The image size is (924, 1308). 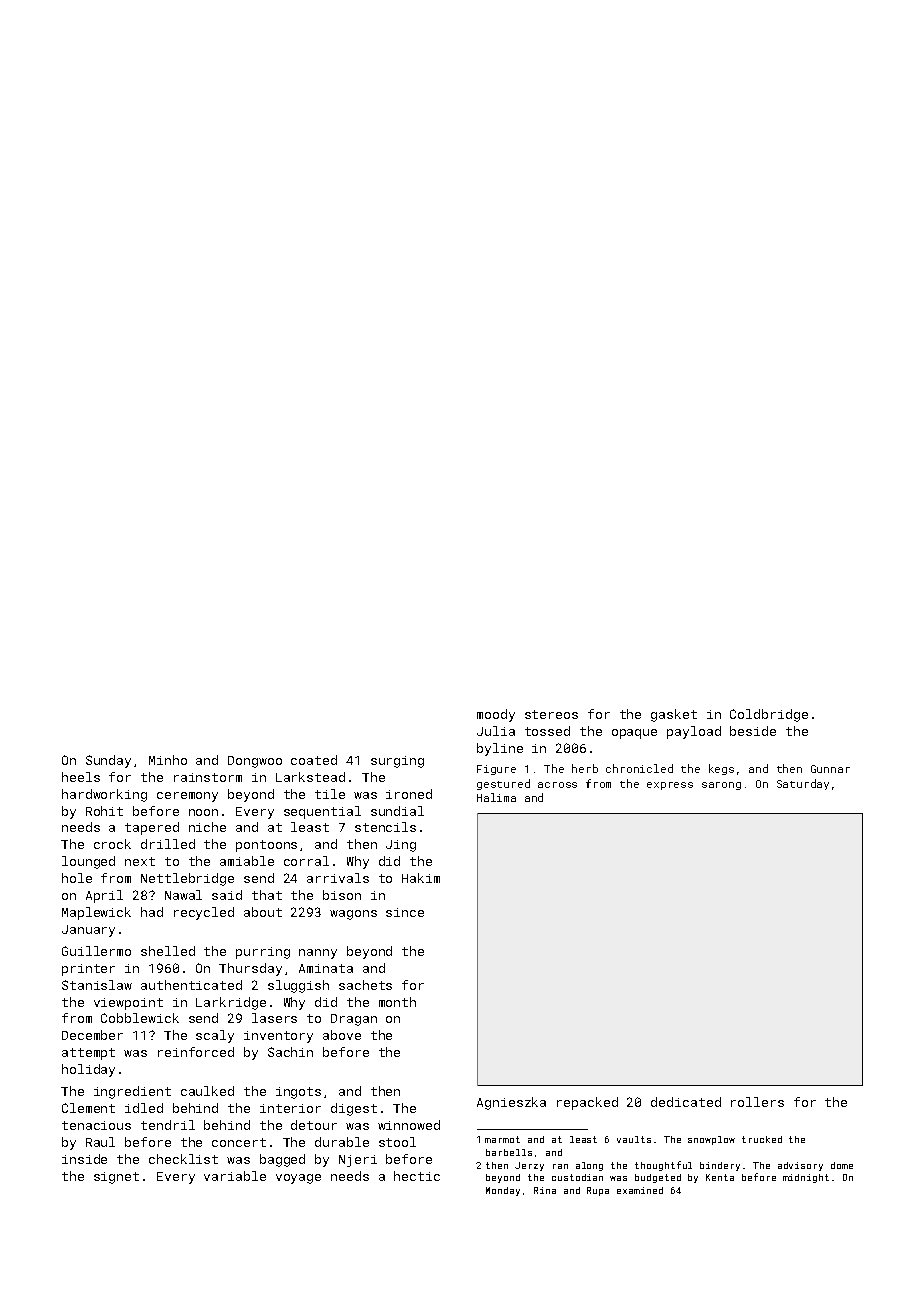 I want to click on nanny, so click(x=318, y=954).
